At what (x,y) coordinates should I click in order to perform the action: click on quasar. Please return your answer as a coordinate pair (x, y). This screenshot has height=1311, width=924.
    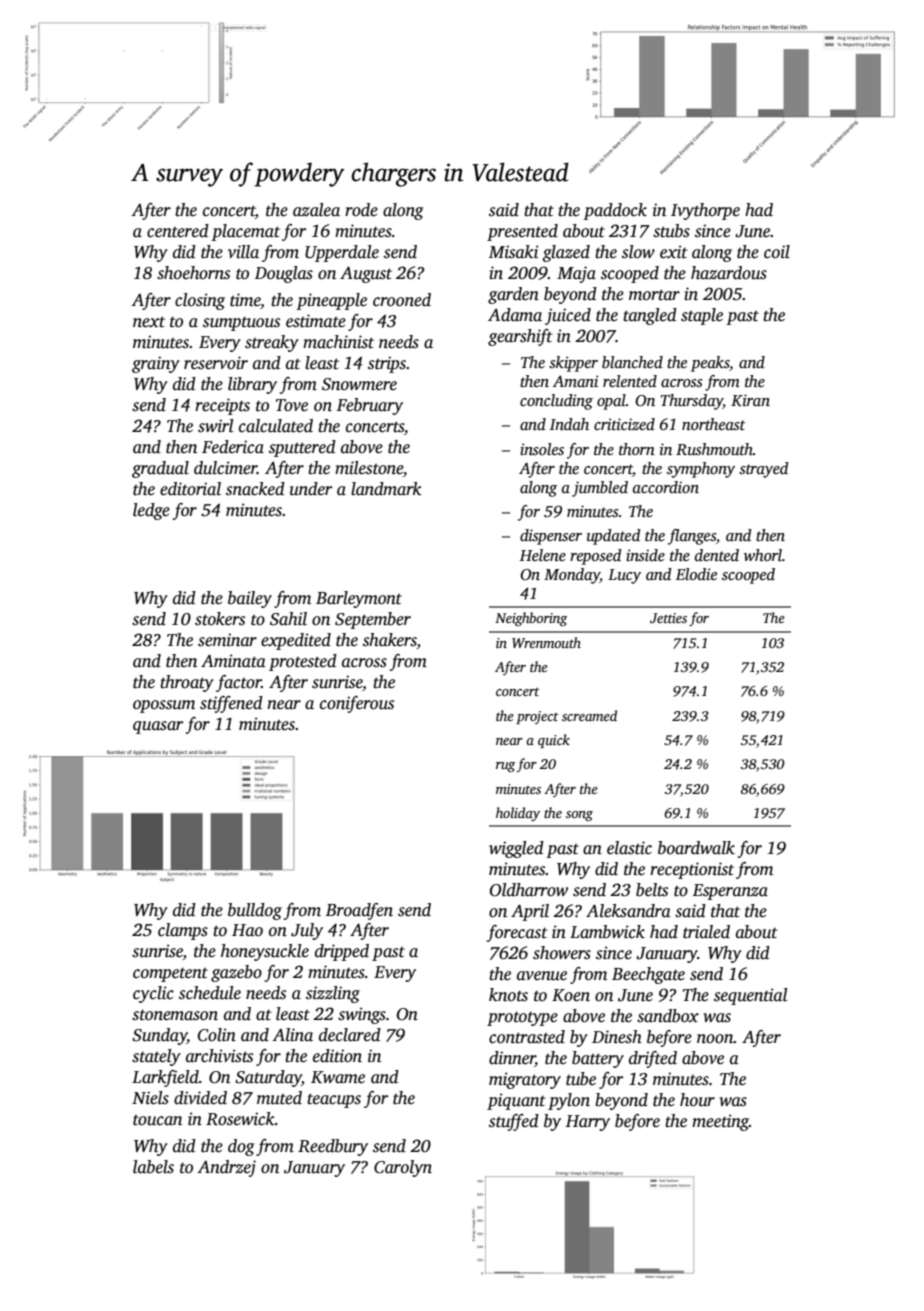
    Looking at the image, I should click on (158, 727).
